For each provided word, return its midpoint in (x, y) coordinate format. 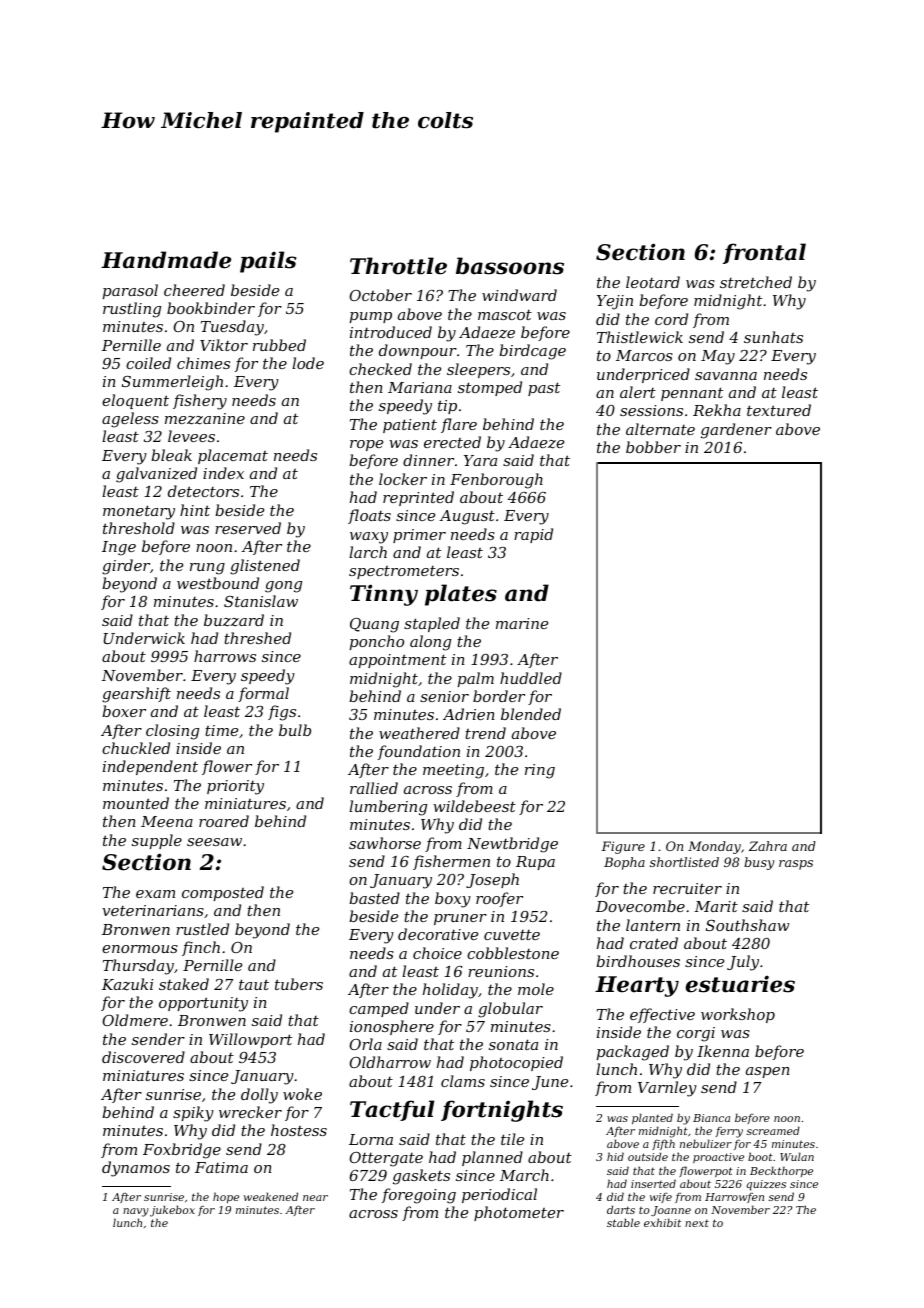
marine (522, 623)
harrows (225, 656)
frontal (764, 253)
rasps (796, 865)
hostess (299, 1130)
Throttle (398, 266)
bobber (653, 447)
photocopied (516, 1063)
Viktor (224, 345)
